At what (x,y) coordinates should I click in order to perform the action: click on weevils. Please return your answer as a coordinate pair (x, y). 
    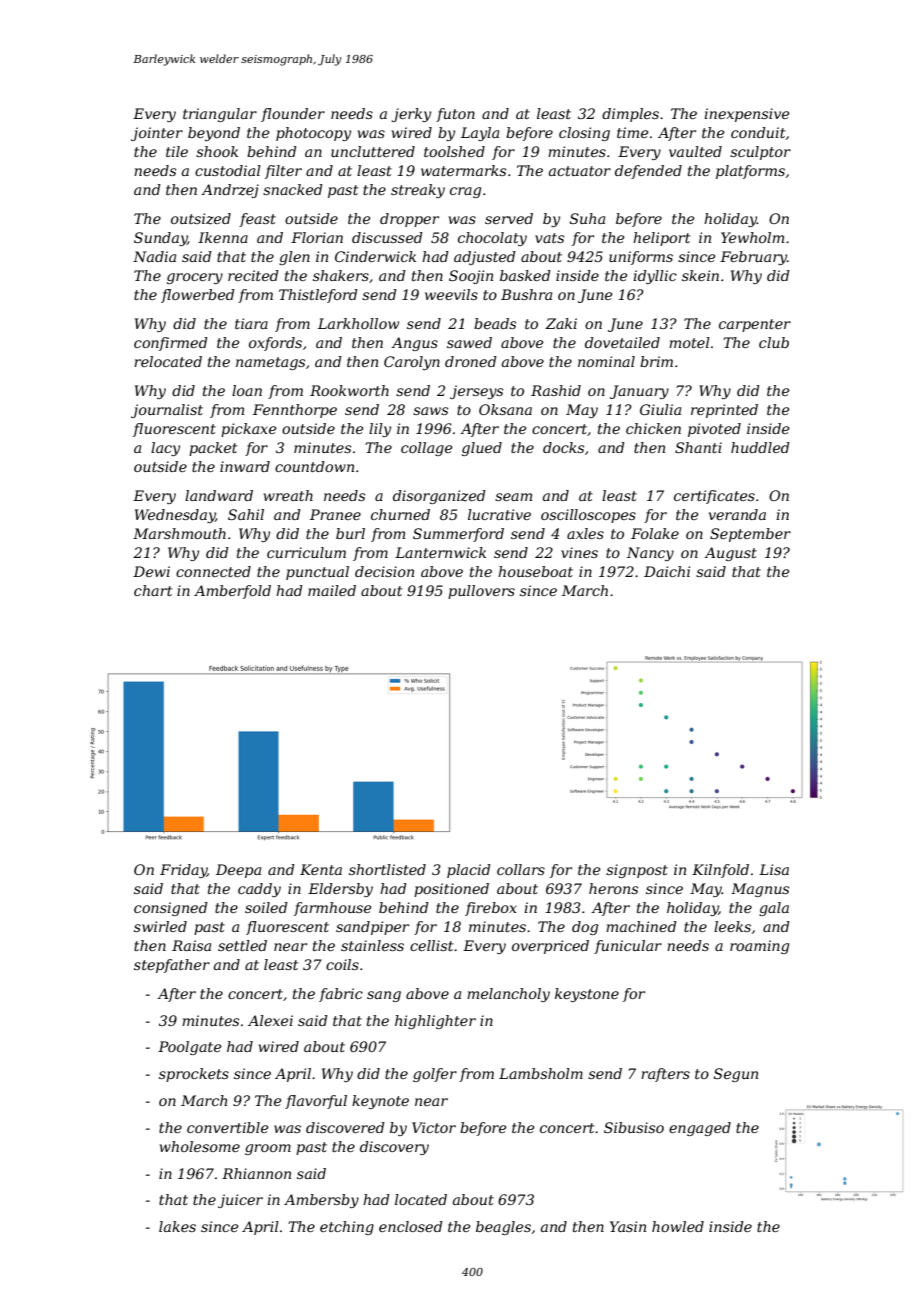
    Looking at the image, I should click on (451, 294).
